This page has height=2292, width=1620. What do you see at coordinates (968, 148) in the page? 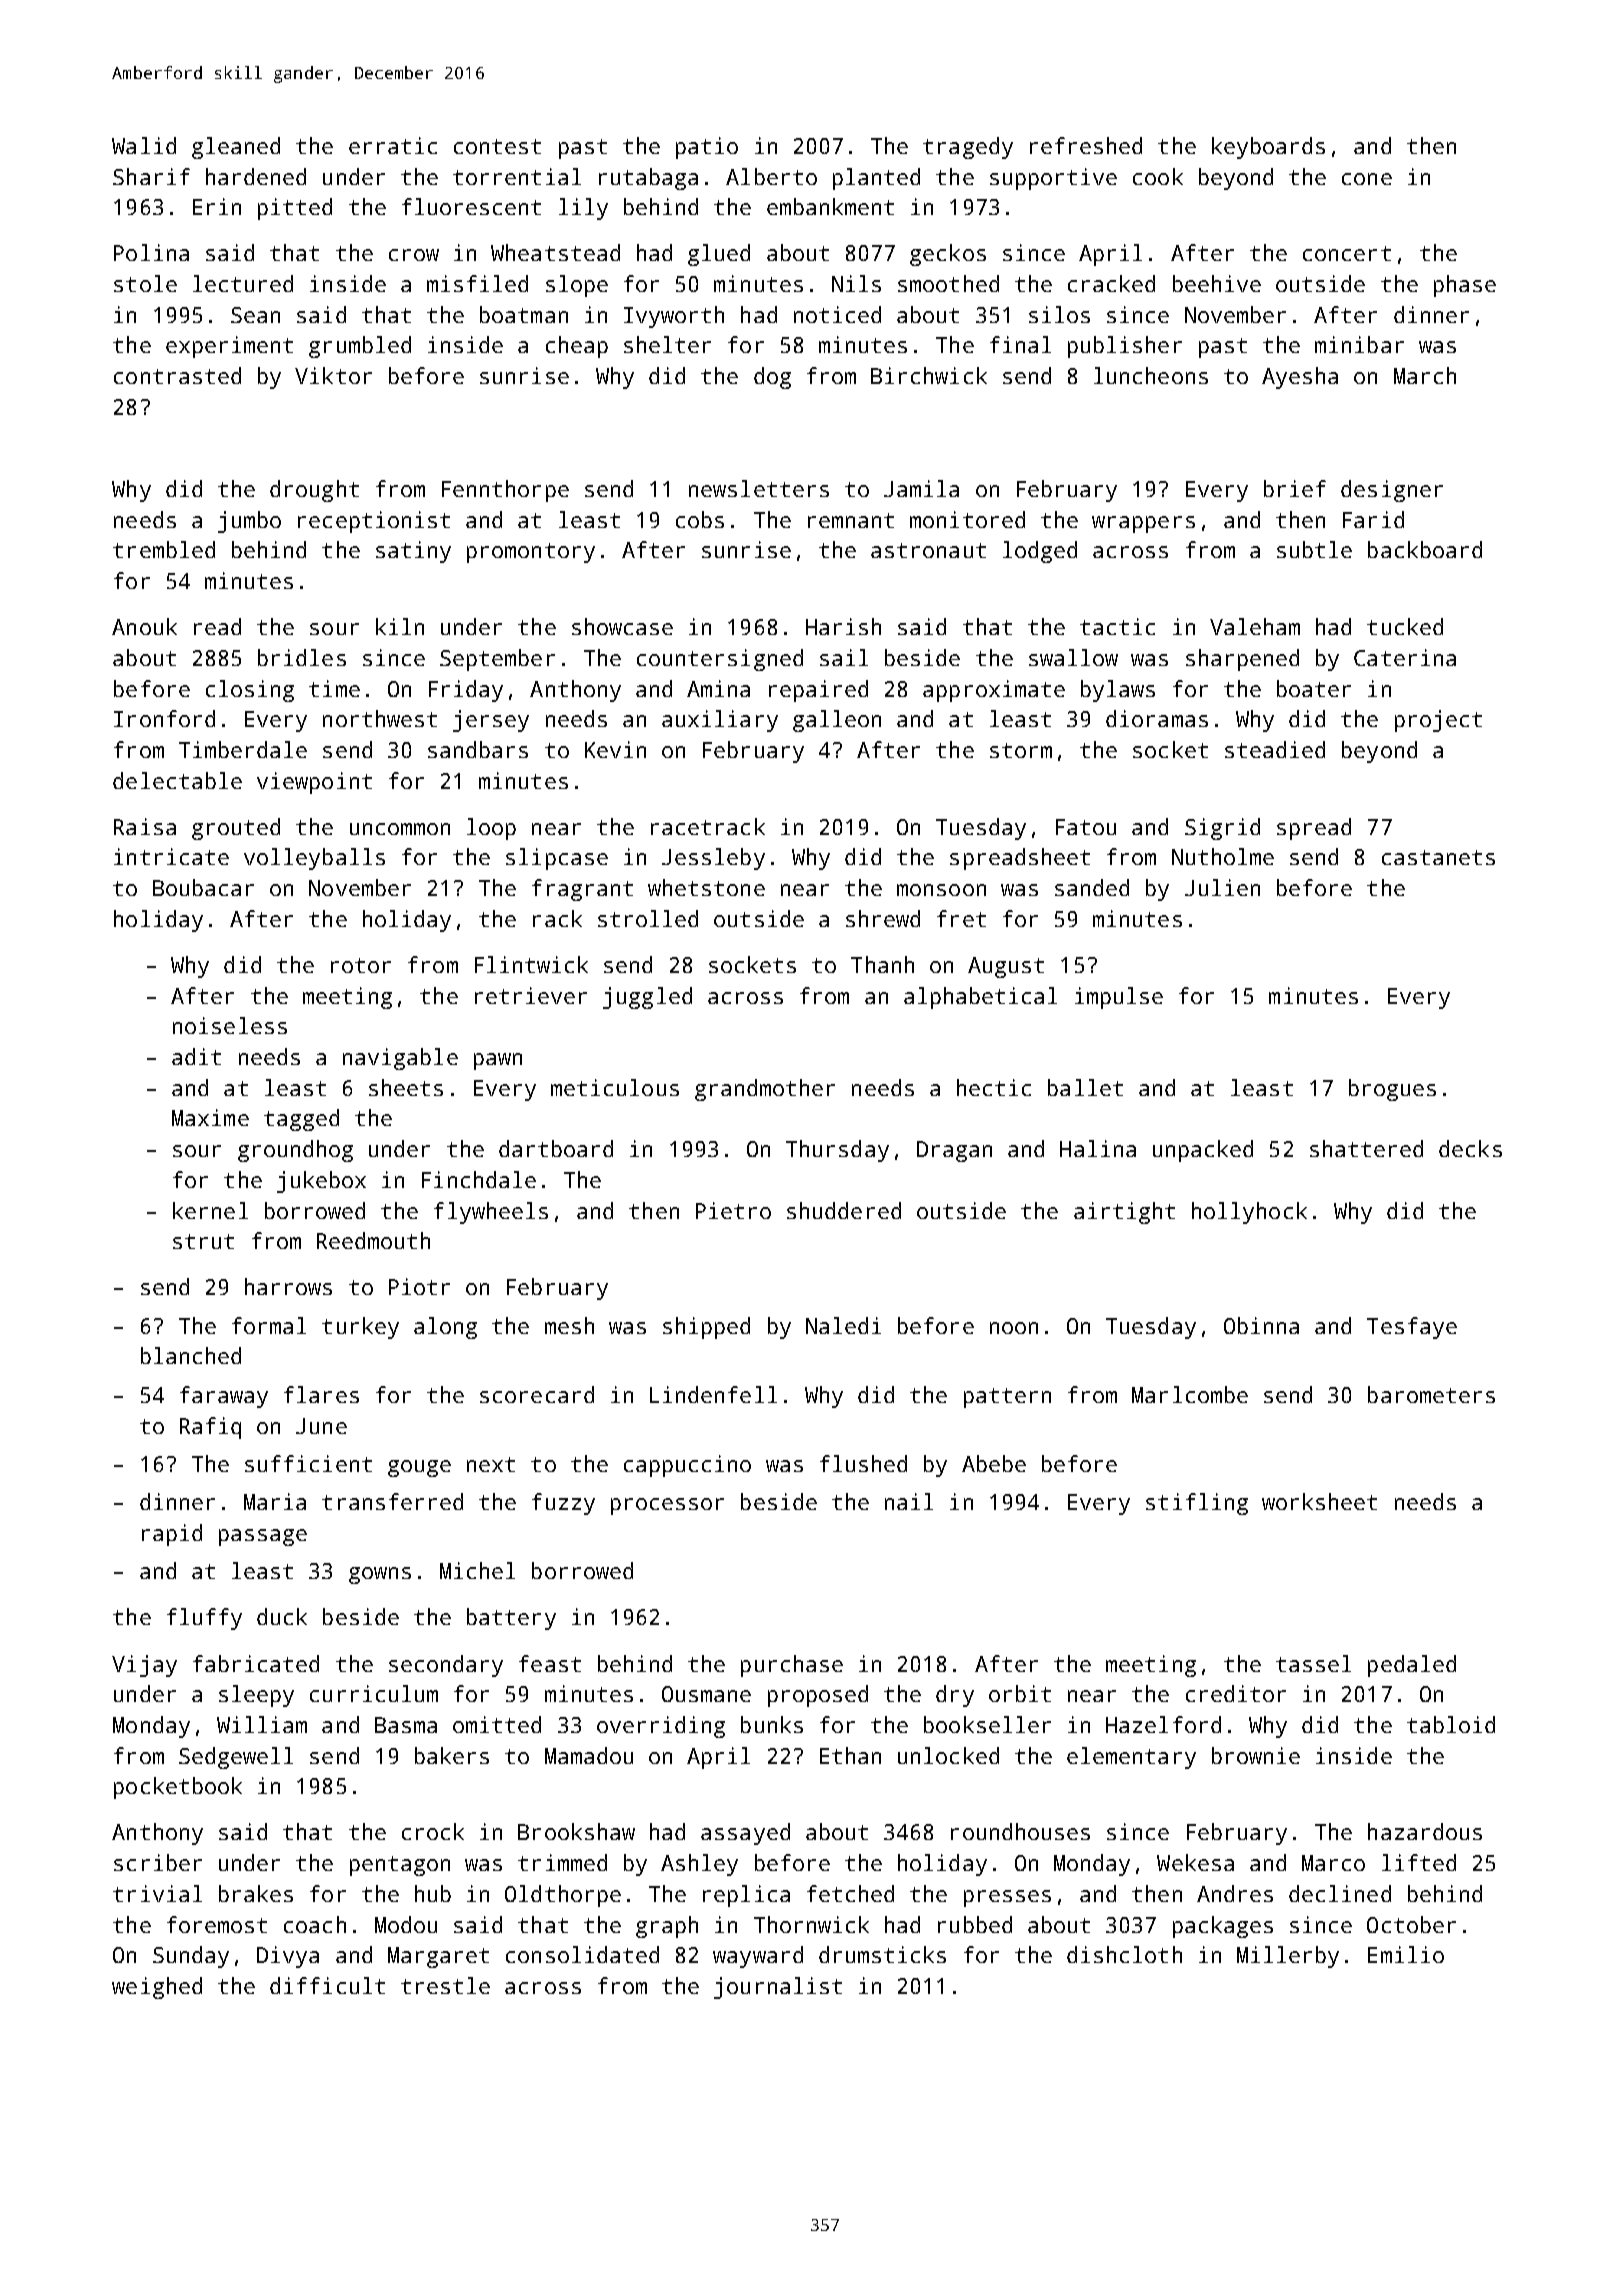
I see `tragedy` at bounding box center [968, 148].
